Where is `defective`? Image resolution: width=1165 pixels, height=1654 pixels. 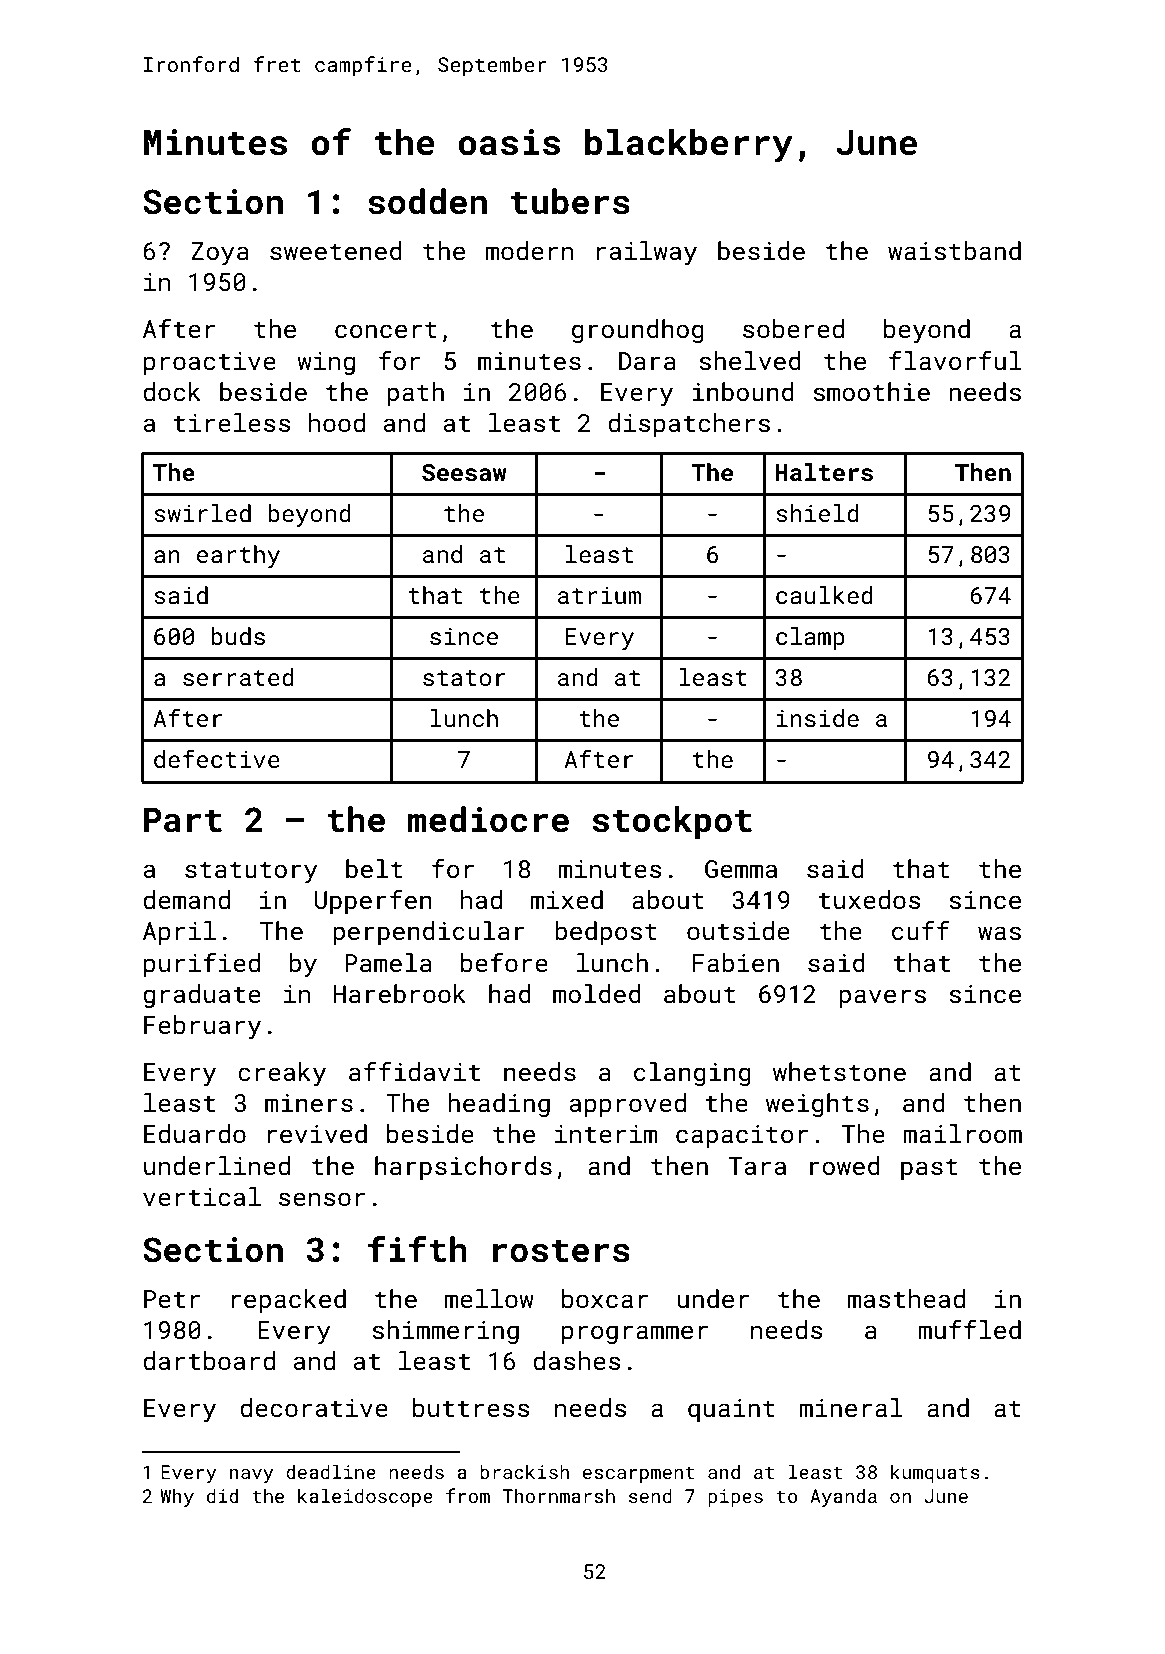 defective is located at coordinates (217, 758).
